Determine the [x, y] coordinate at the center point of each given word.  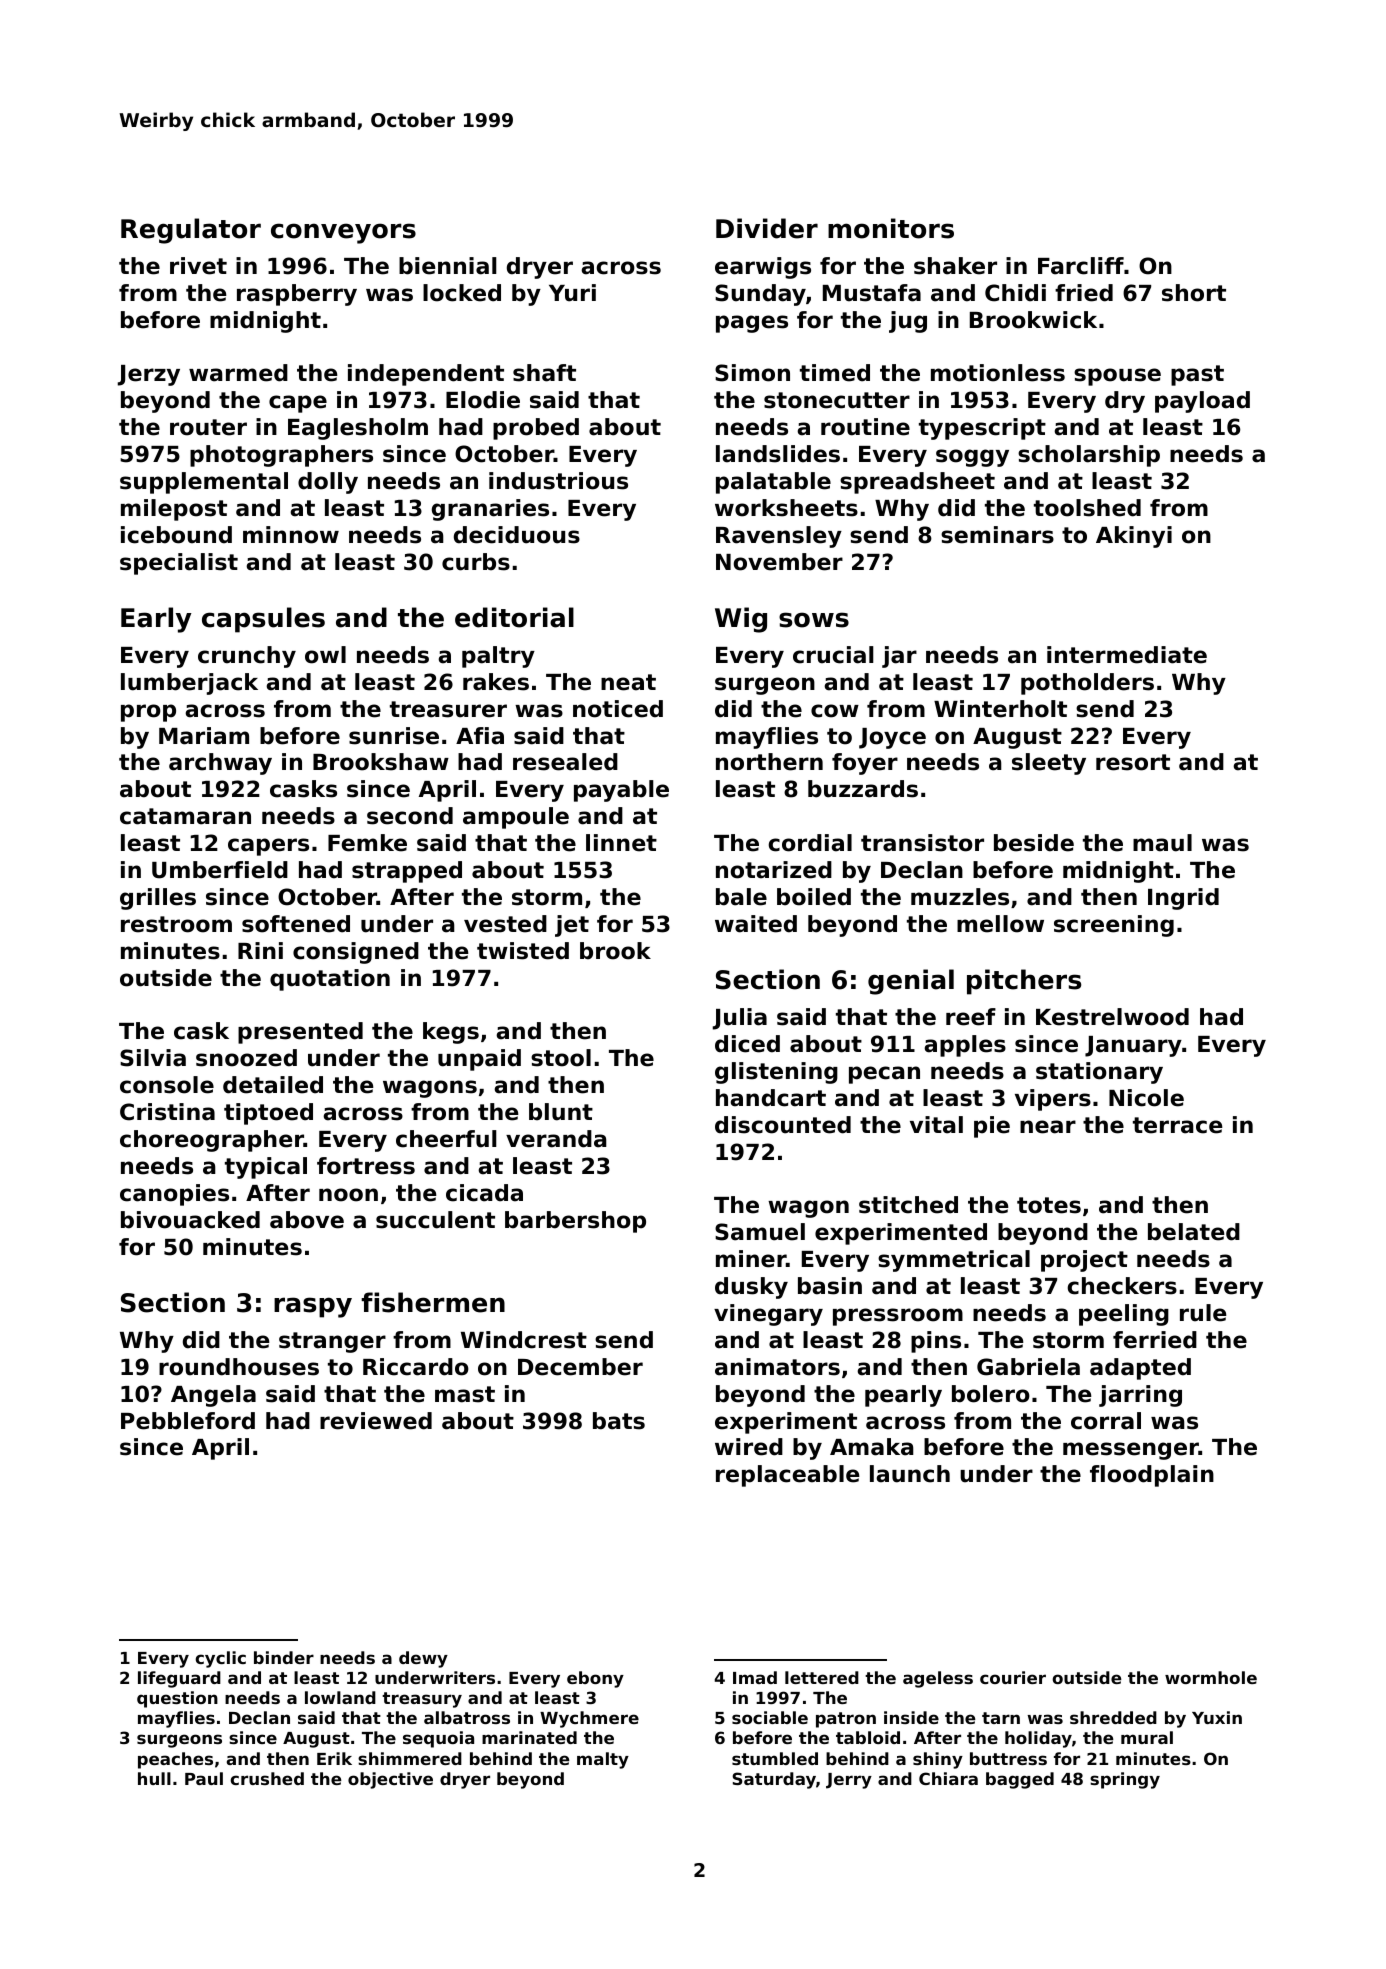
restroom [176, 924]
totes [1049, 1205]
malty [603, 1760]
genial [911, 982]
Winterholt [1000, 709]
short [1194, 293]
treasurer [448, 709]
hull [154, 1778]
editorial [514, 617]
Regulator [191, 231]
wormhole [1211, 1677]
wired [749, 1447]
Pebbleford [188, 1421]
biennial [448, 266]
